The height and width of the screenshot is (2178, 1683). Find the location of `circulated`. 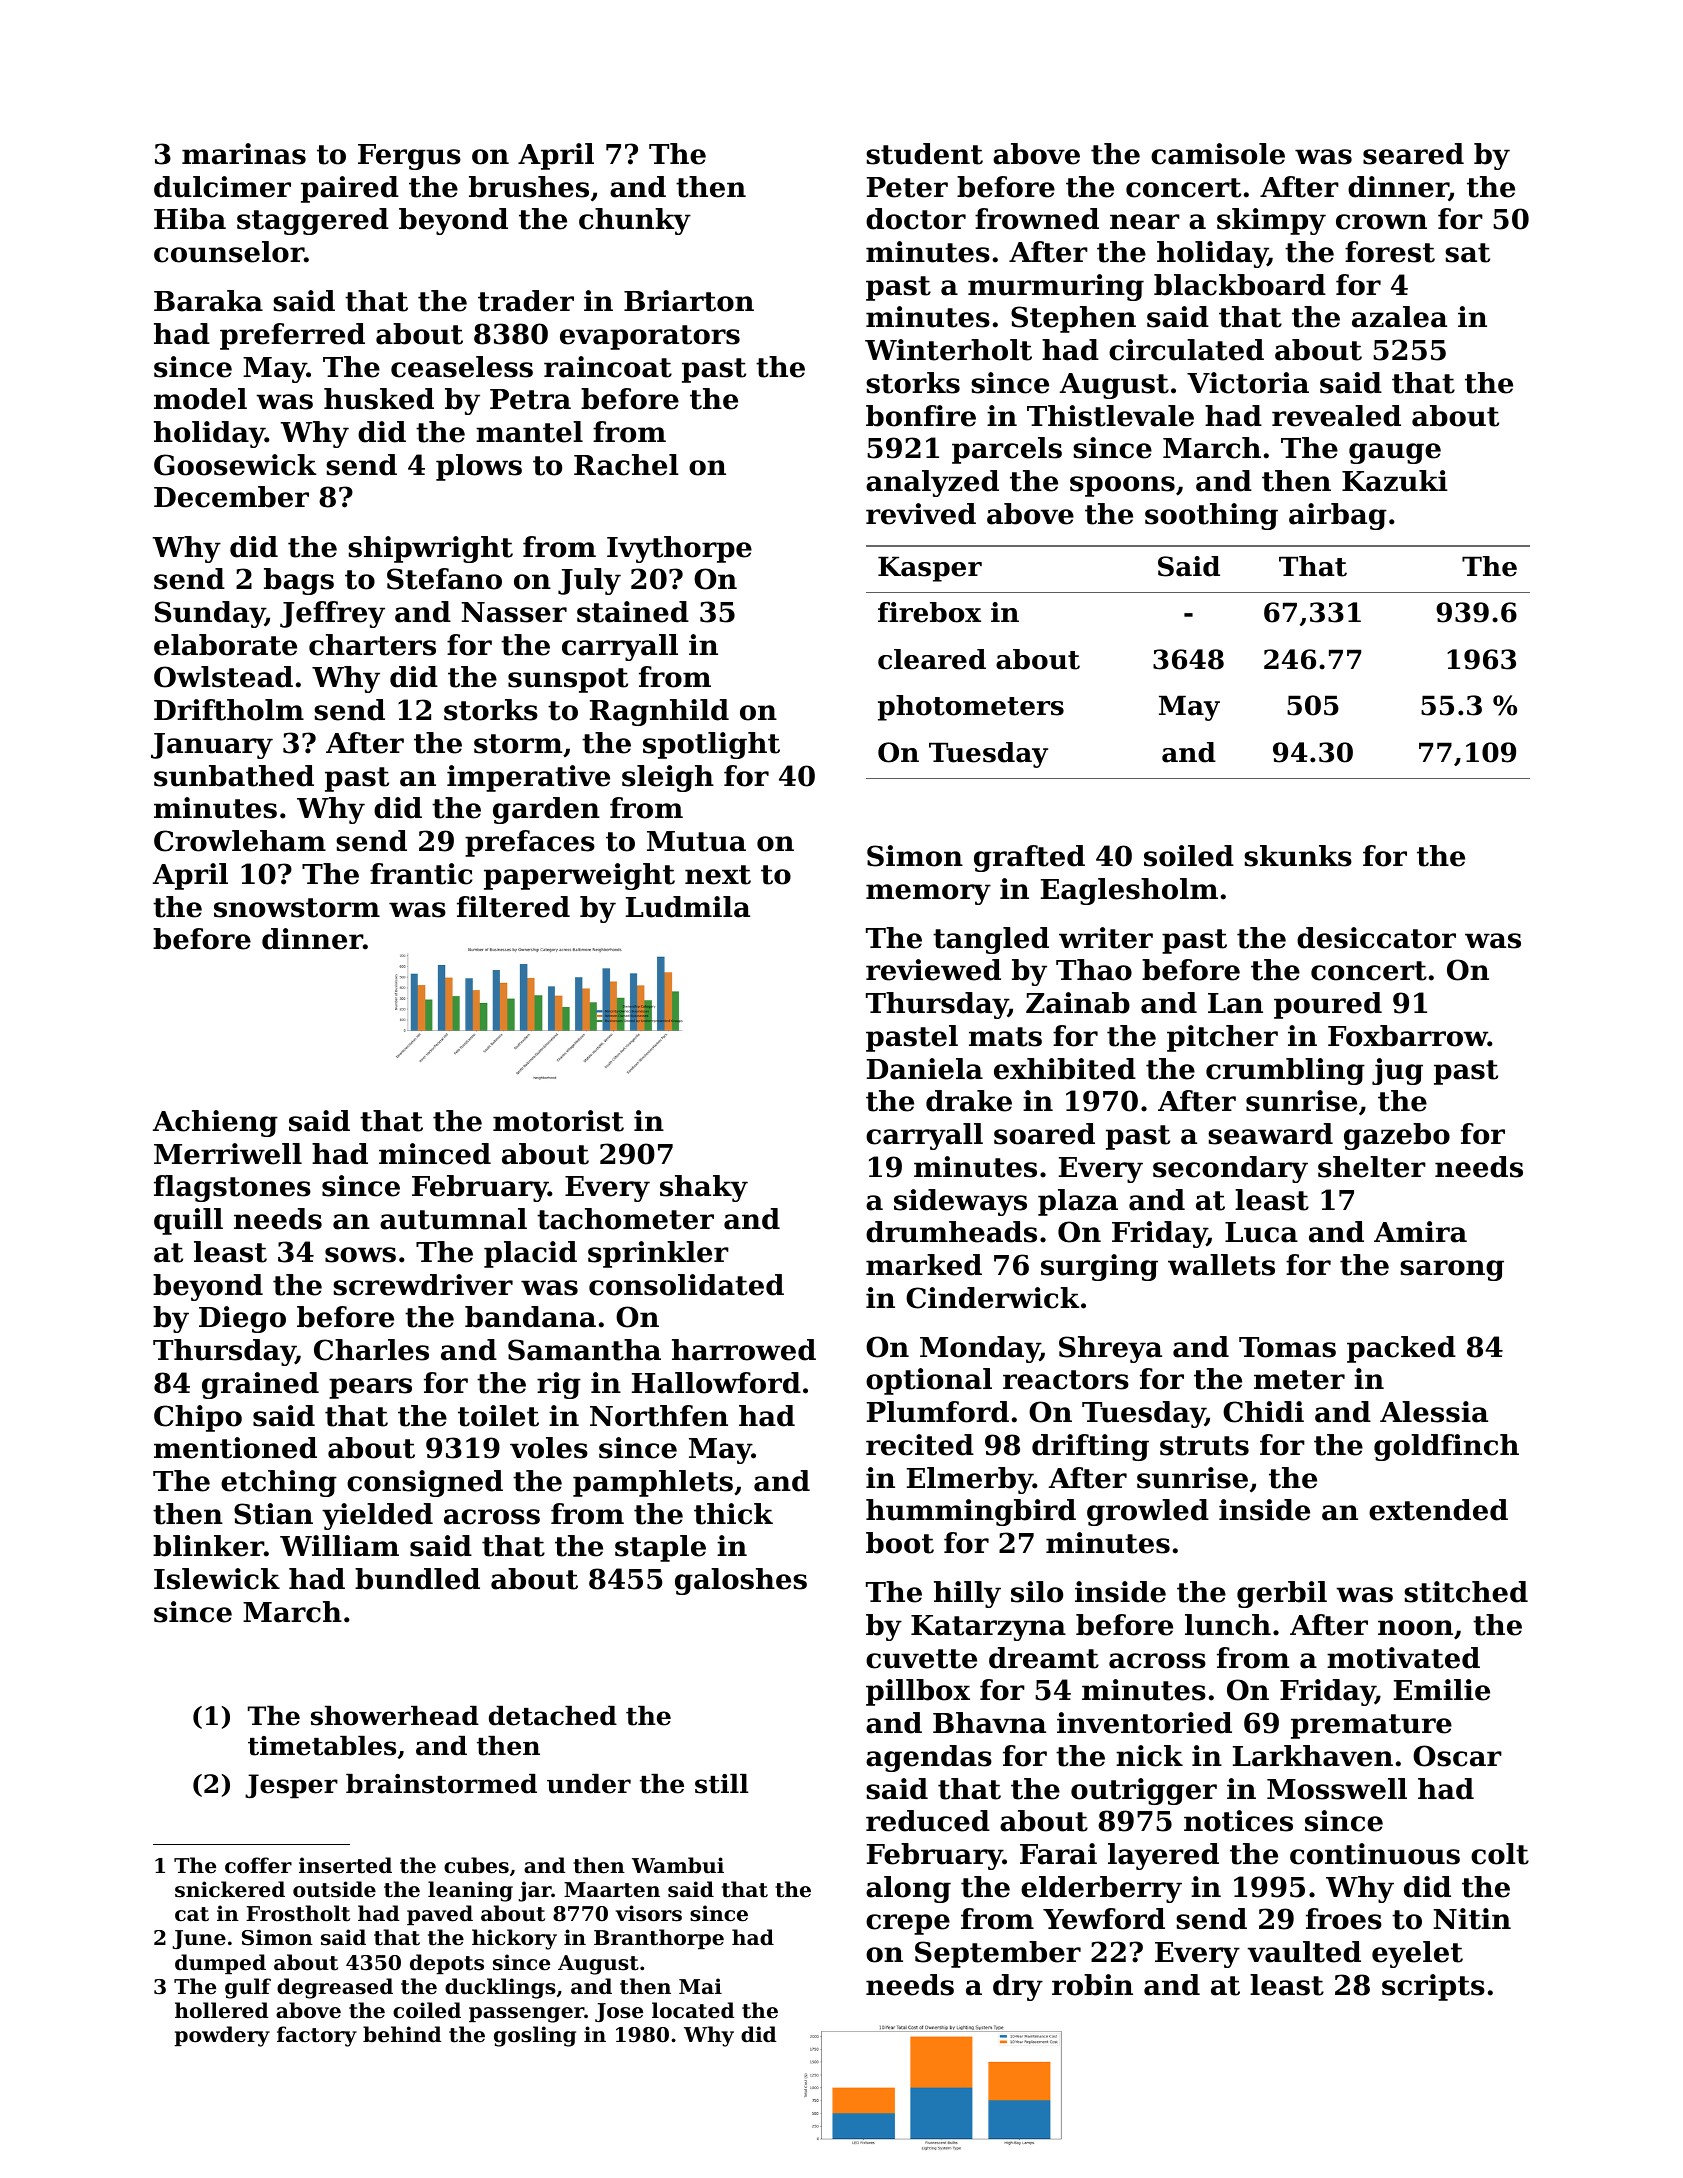

circulated is located at coordinates (1186, 350).
